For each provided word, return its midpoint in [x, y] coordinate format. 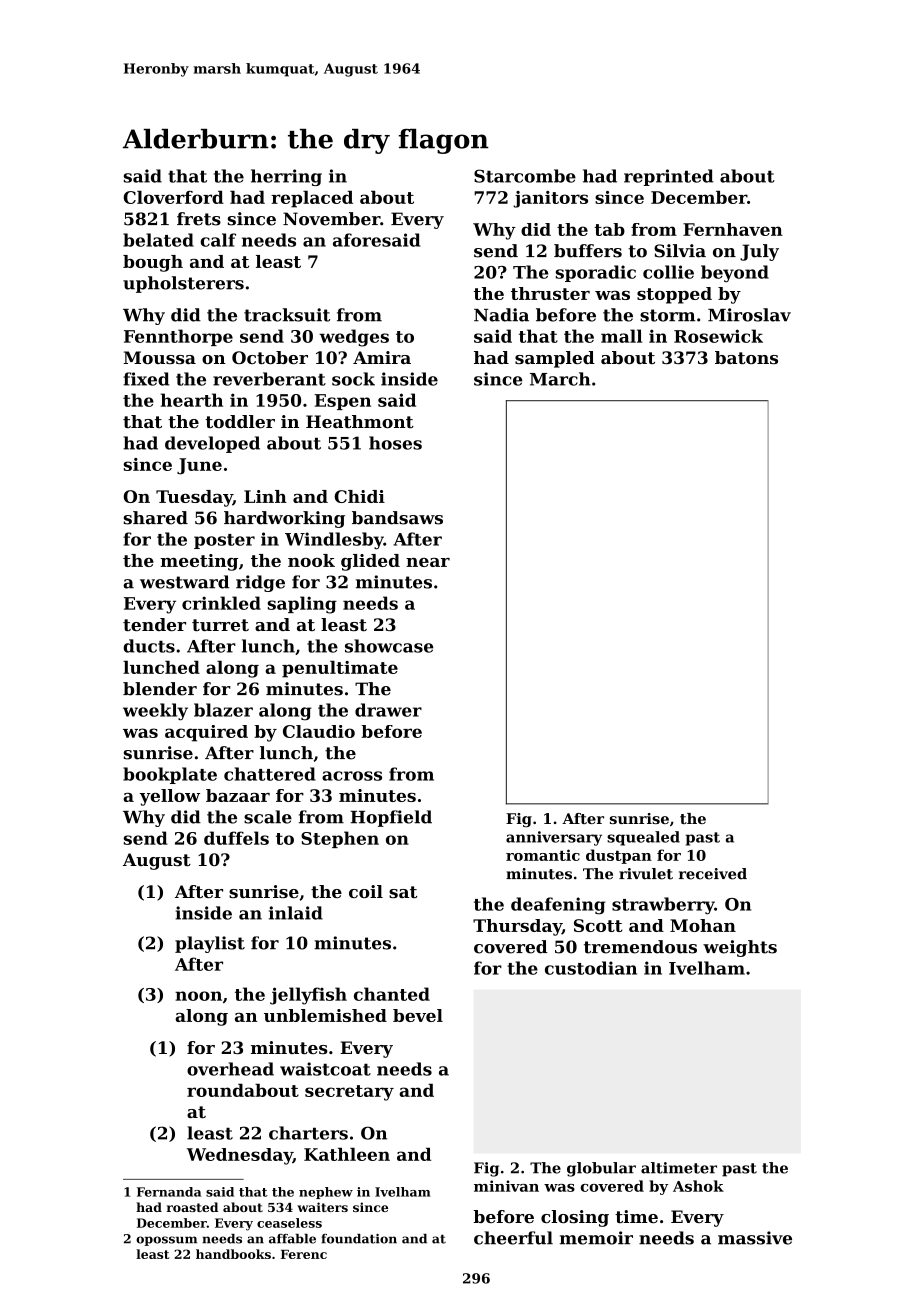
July [759, 252]
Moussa [159, 357]
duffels [236, 838]
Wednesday [240, 1156]
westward [184, 582]
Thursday [517, 927]
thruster [550, 293]
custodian [591, 968]
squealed [643, 838]
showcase [389, 646]
